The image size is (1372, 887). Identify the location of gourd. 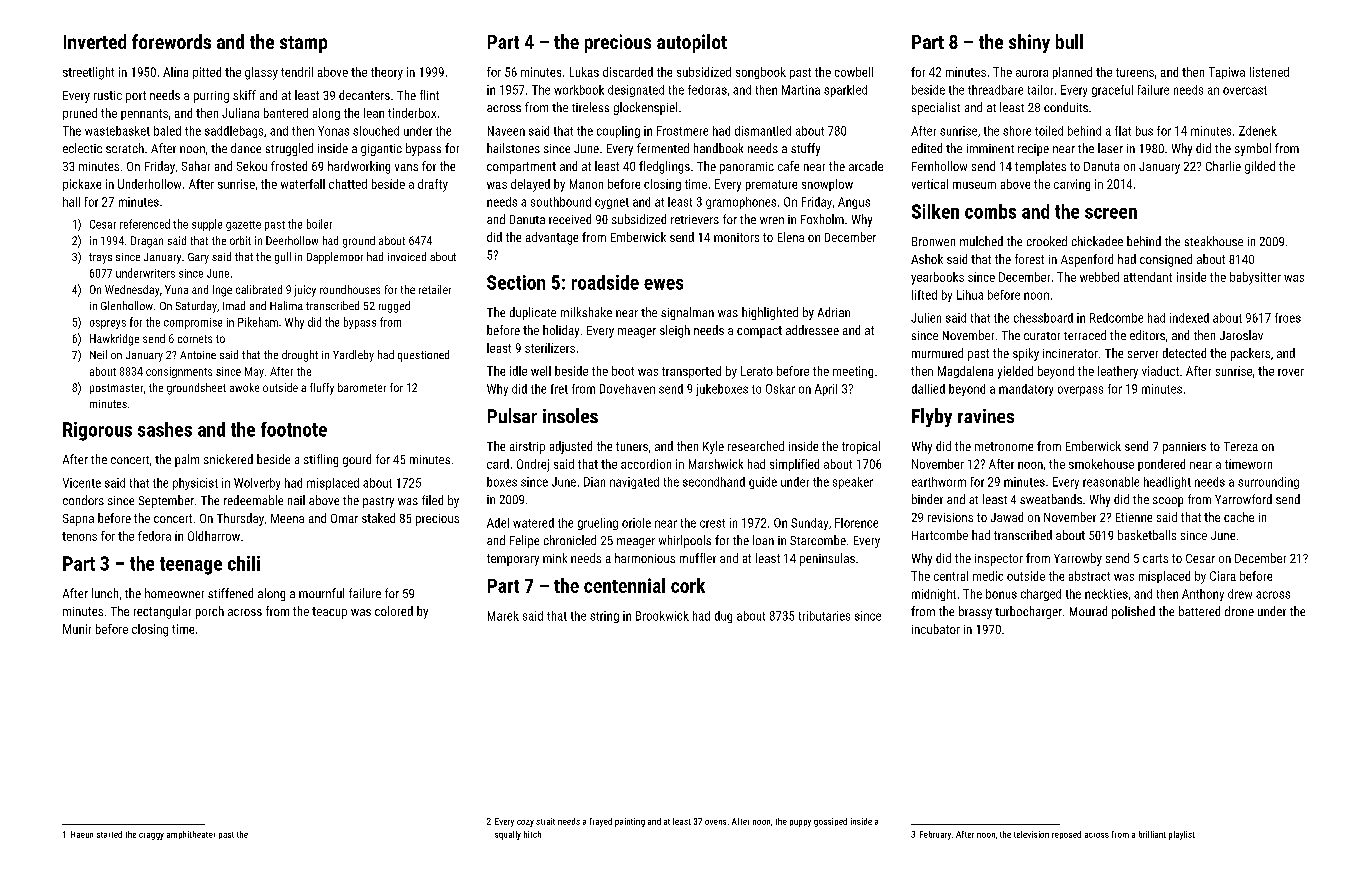
(357, 460).
